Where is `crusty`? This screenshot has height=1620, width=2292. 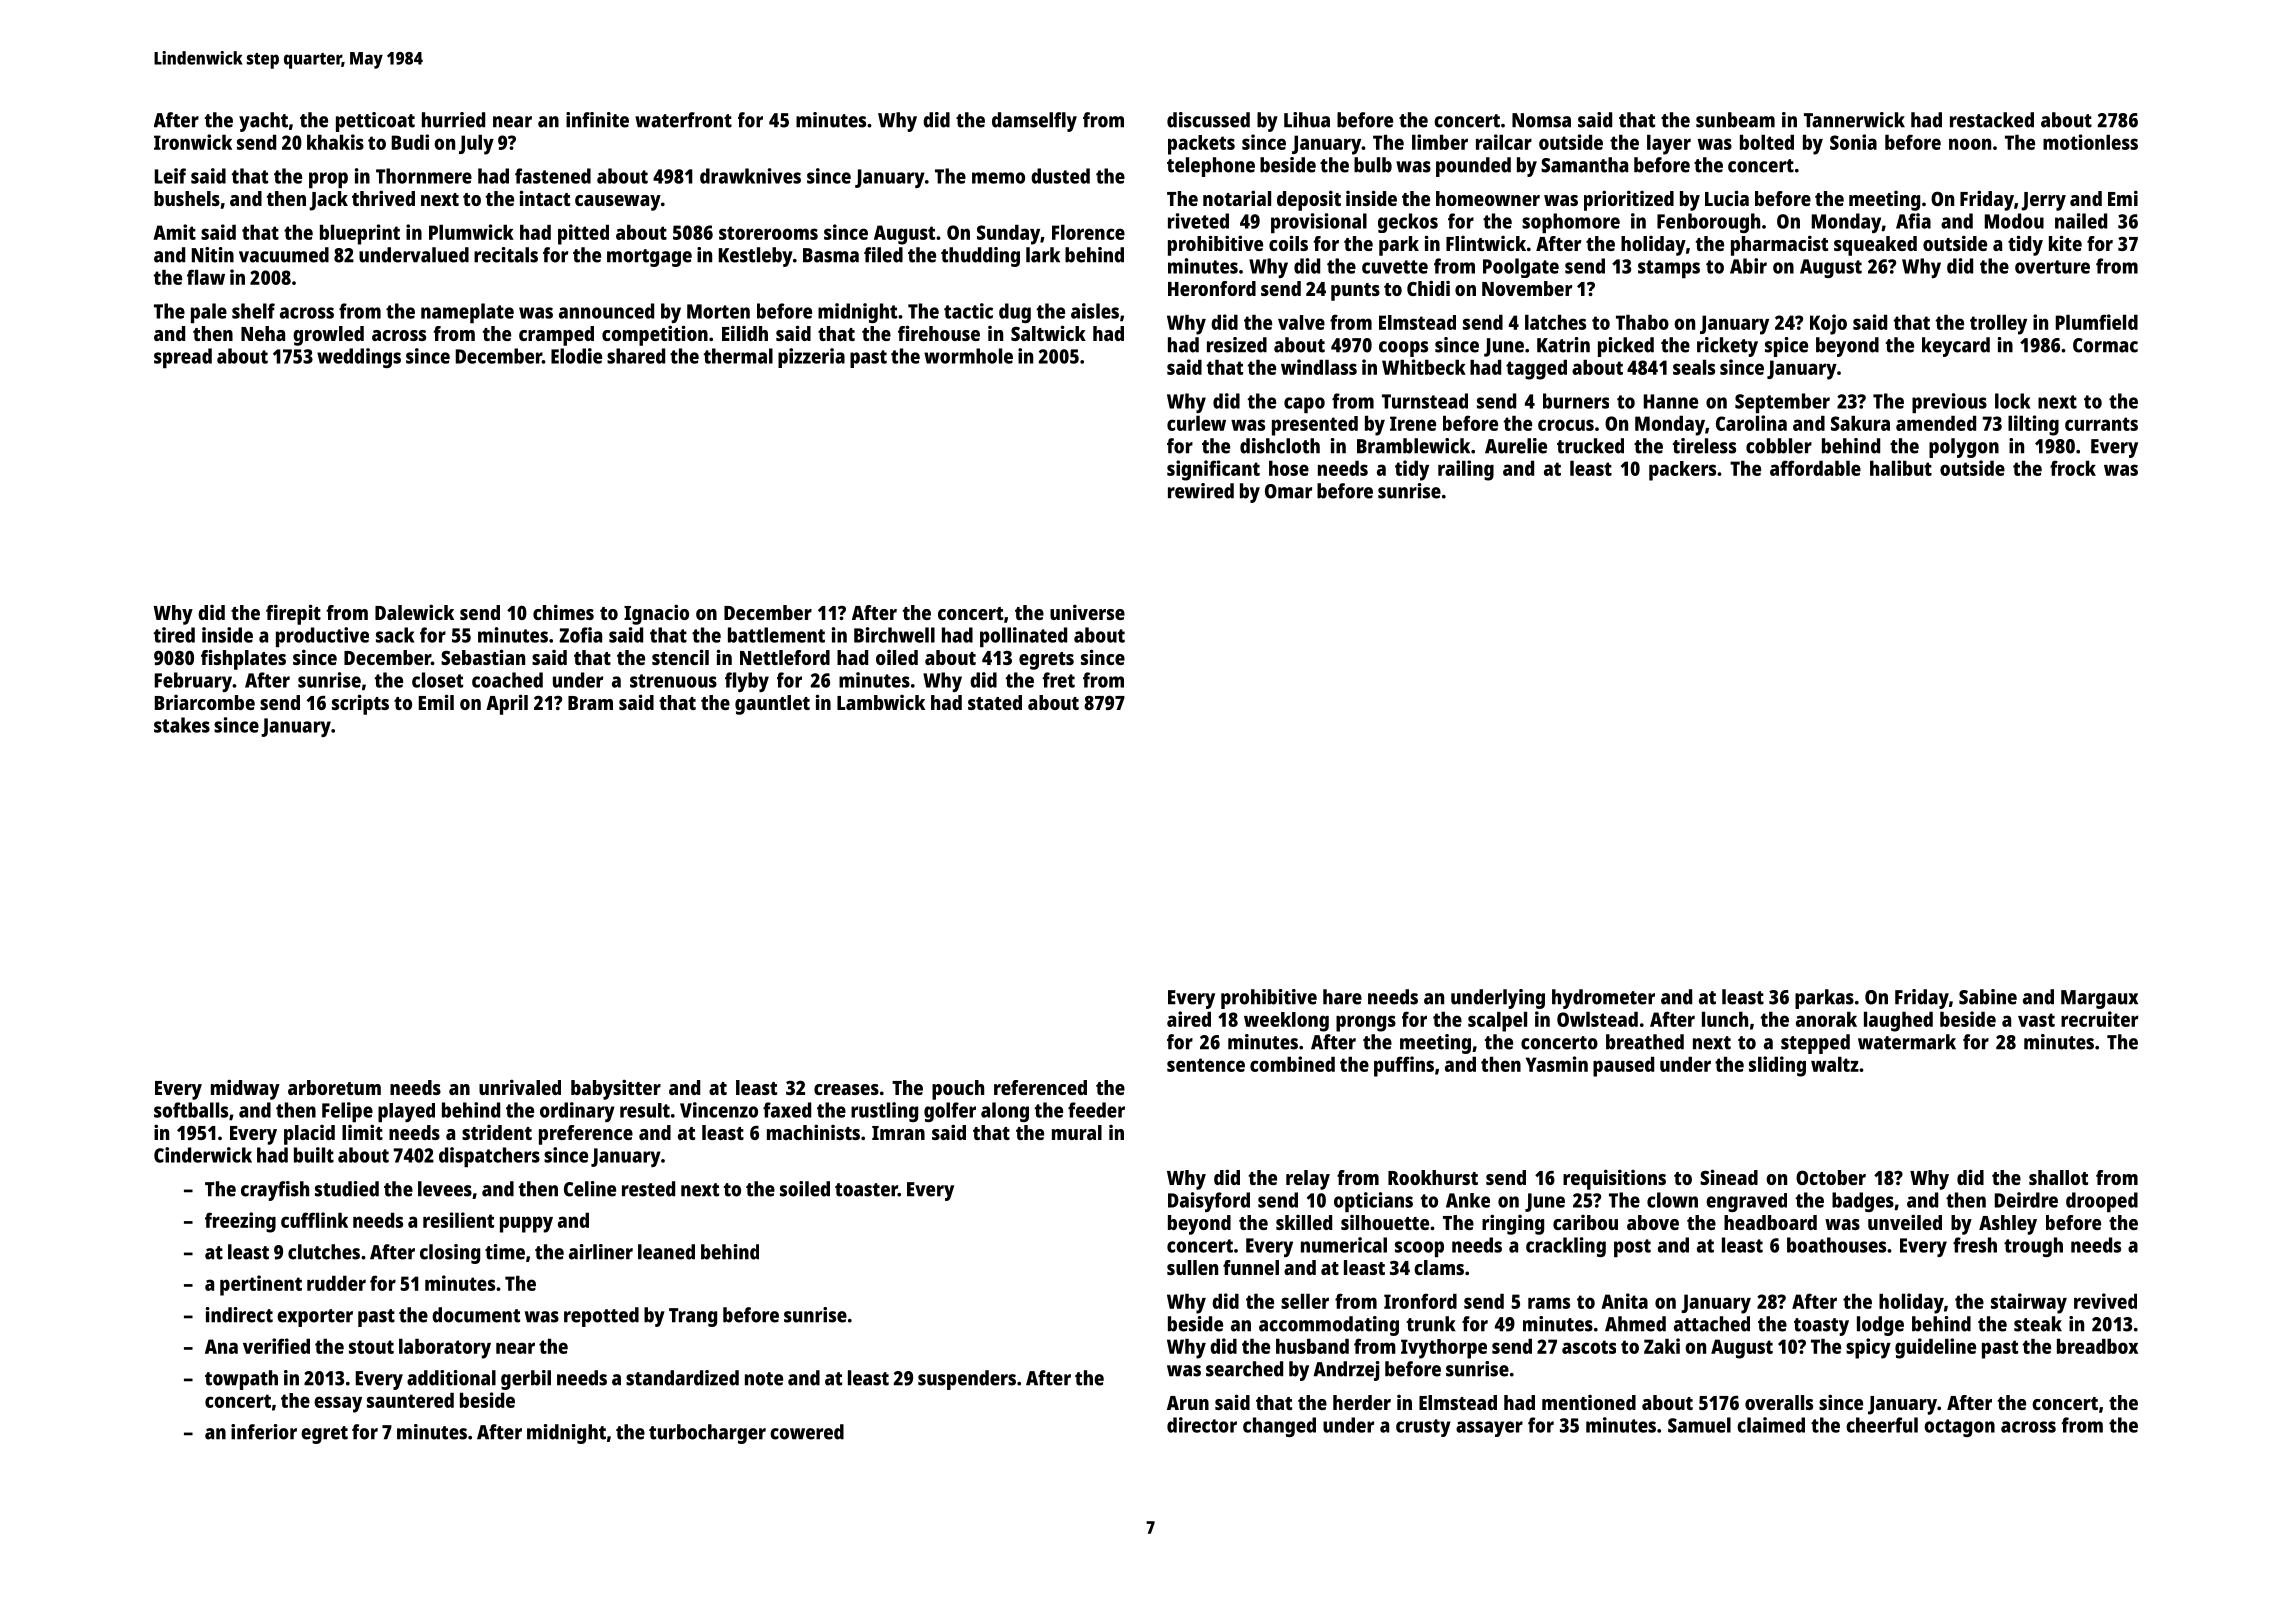 crusty is located at coordinates (1423, 1428).
